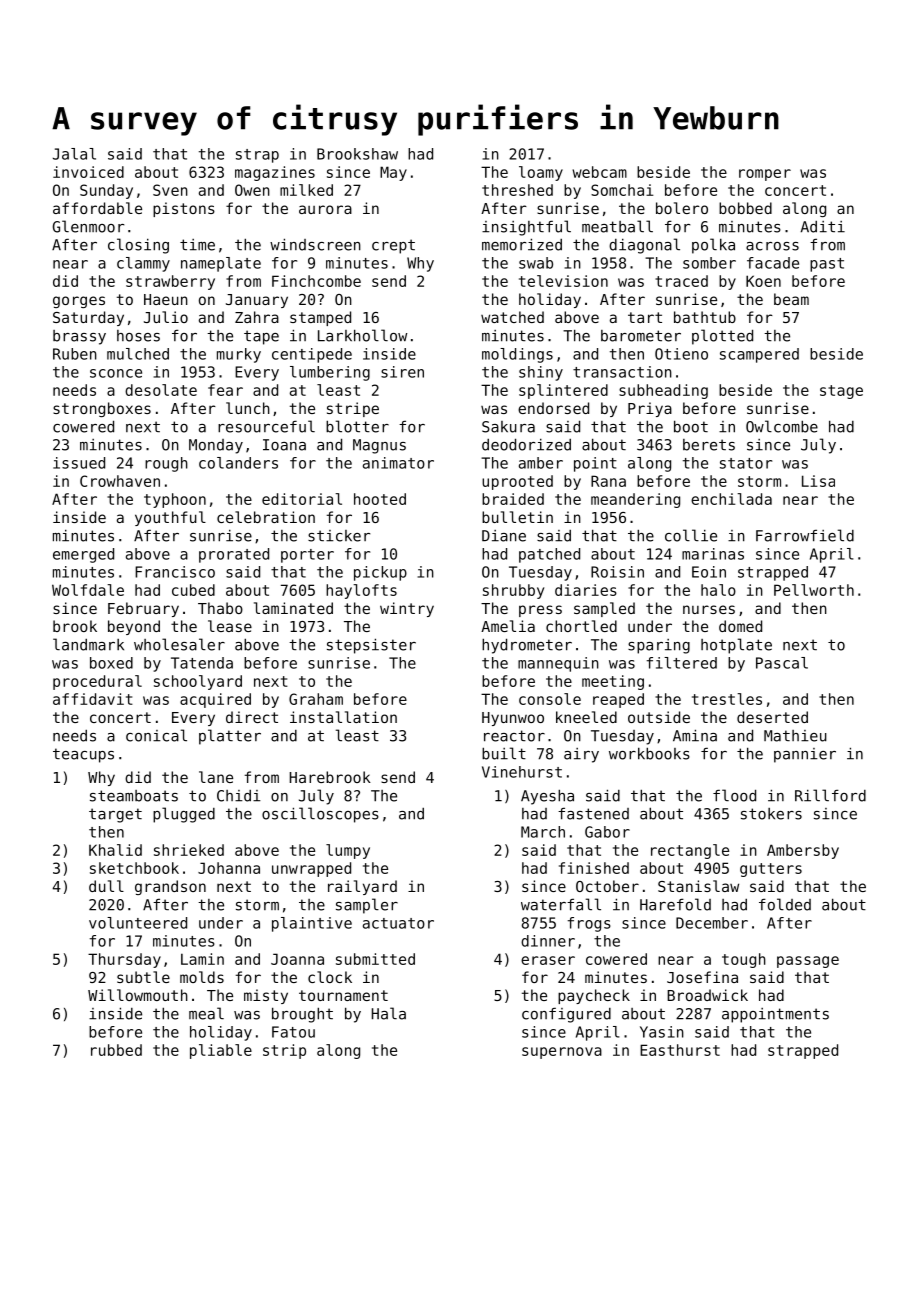 Image resolution: width=924 pixels, height=1308 pixels. Describe the element at coordinates (513, 591) in the page. I see `shrubby` at that location.
